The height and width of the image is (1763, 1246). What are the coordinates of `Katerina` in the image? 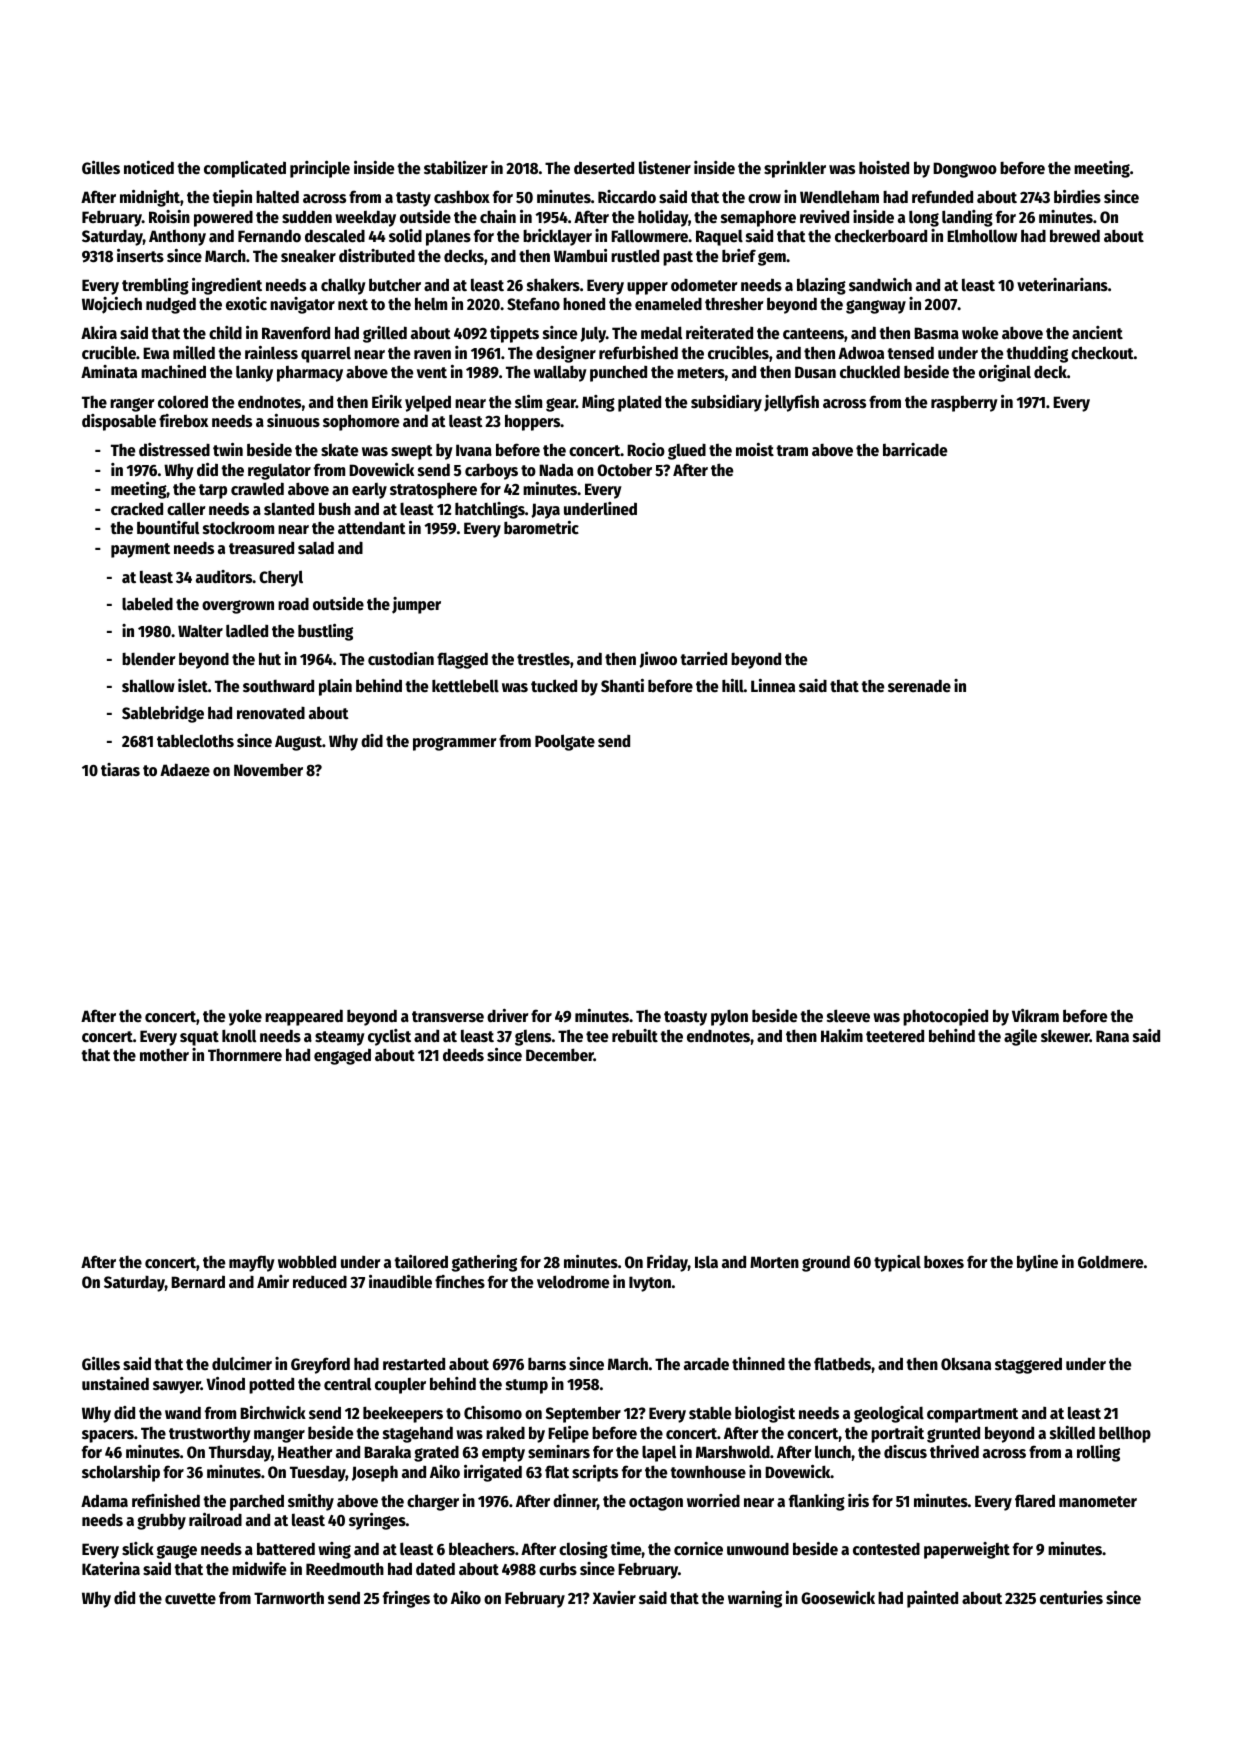 It's located at (111, 1569).
